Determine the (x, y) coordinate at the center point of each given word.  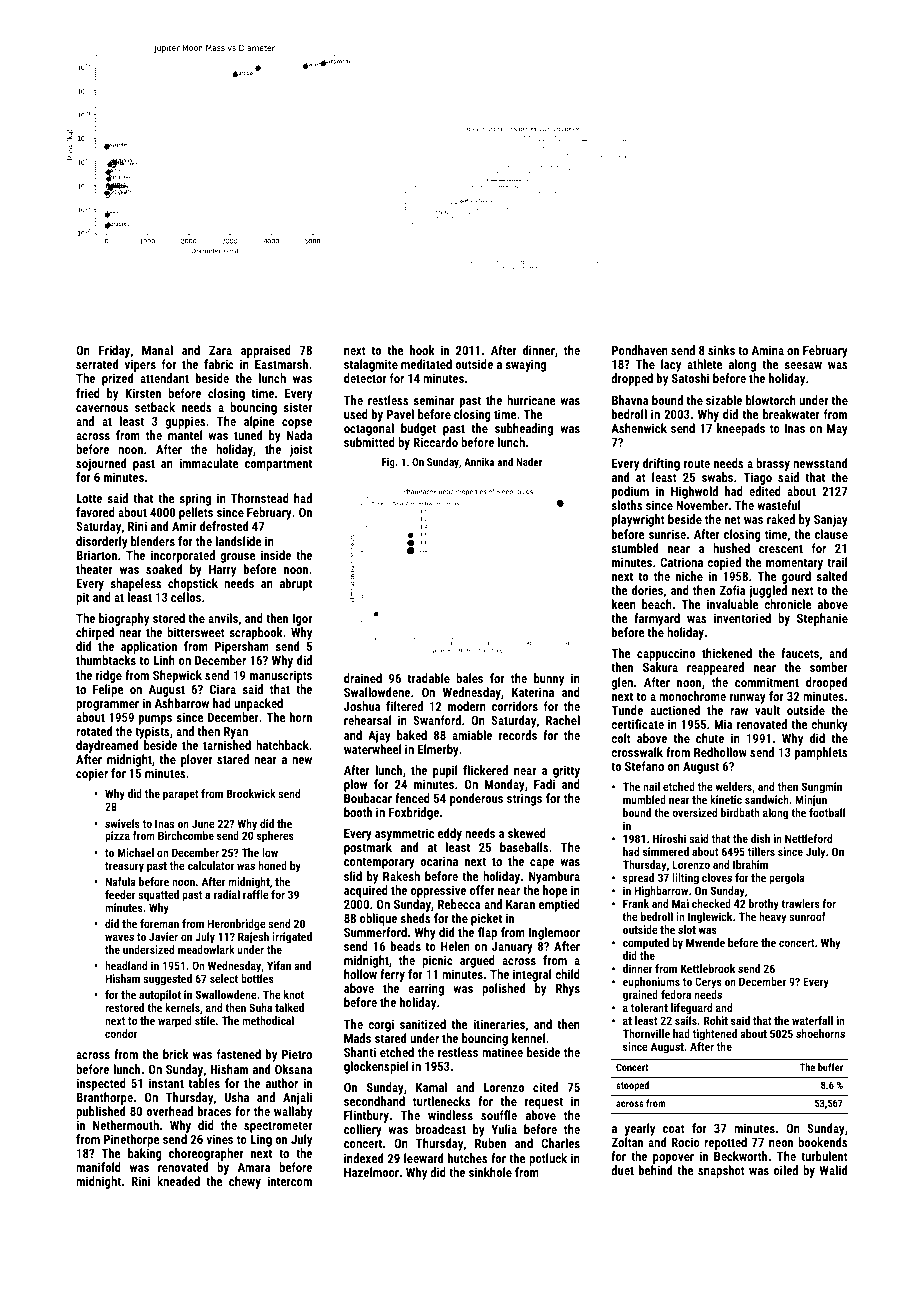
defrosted (224, 526)
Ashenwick (639, 428)
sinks (721, 350)
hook (422, 350)
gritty (566, 771)
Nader (529, 462)
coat (674, 1128)
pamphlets (821, 753)
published (100, 1112)
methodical (268, 1020)
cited (545, 1087)
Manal (157, 350)
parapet (181, 795)
